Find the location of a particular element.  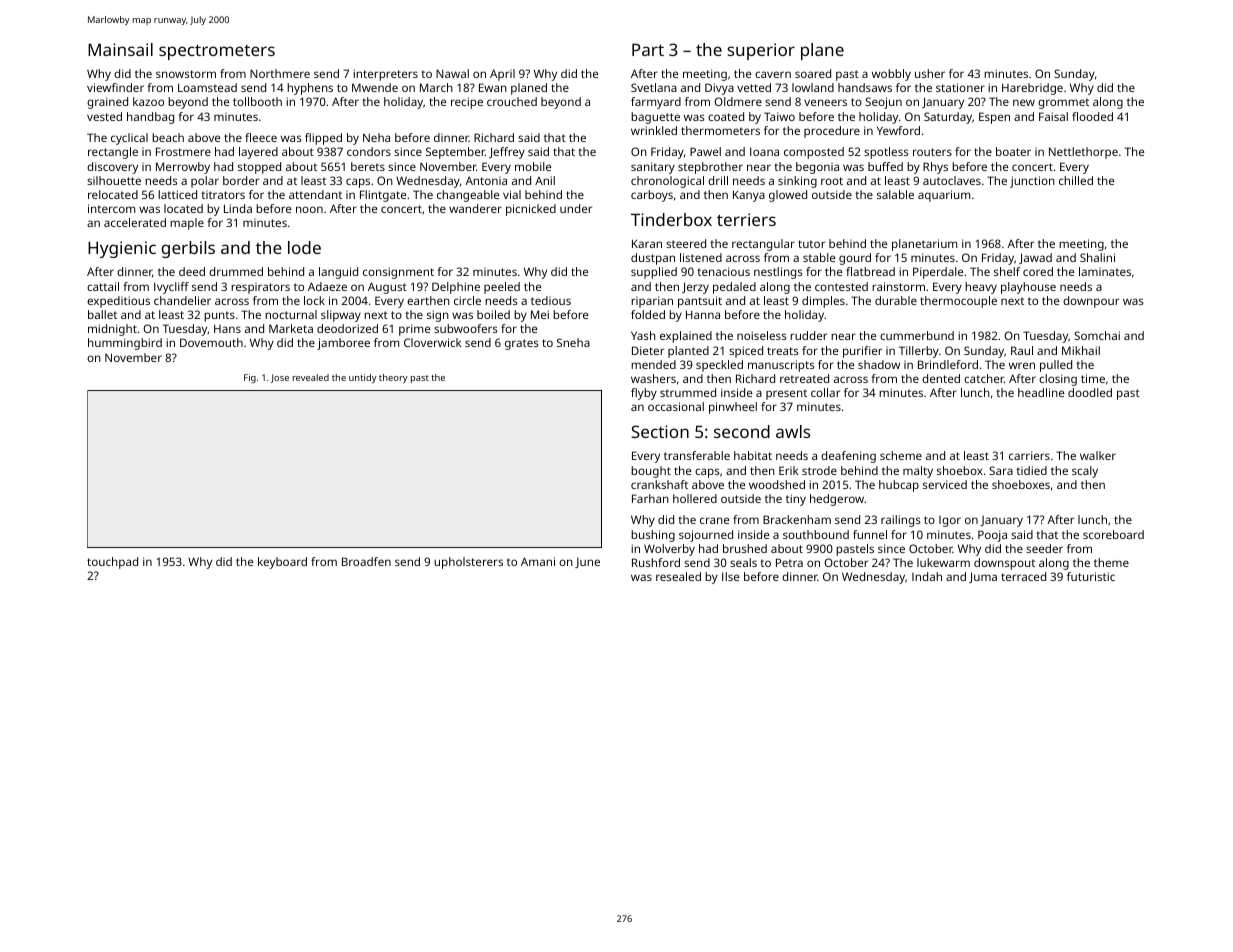

April is located at coordinates (502, 75).
